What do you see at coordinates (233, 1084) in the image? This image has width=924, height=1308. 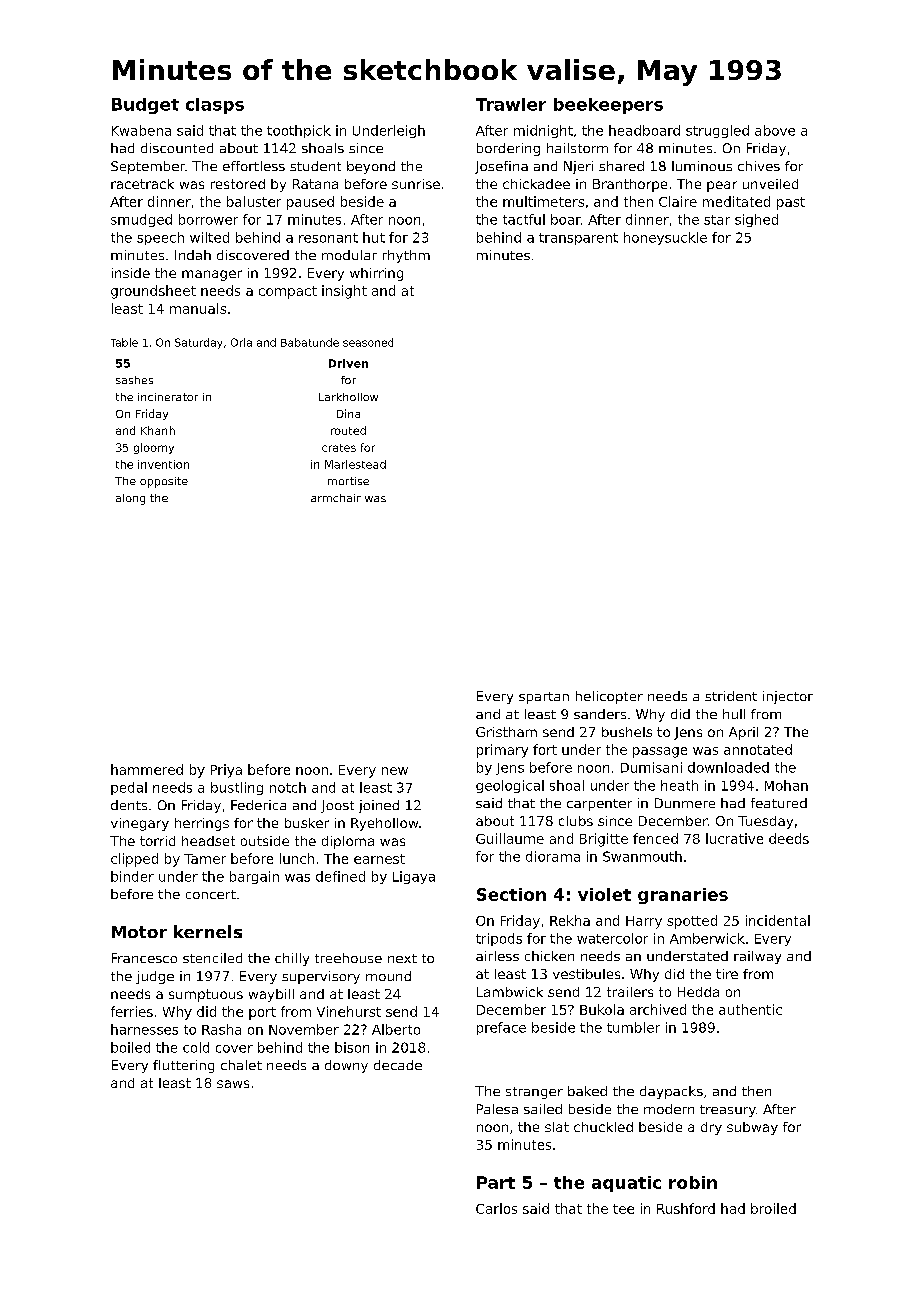 I see `saws` at bounding box center [233, 1084].
